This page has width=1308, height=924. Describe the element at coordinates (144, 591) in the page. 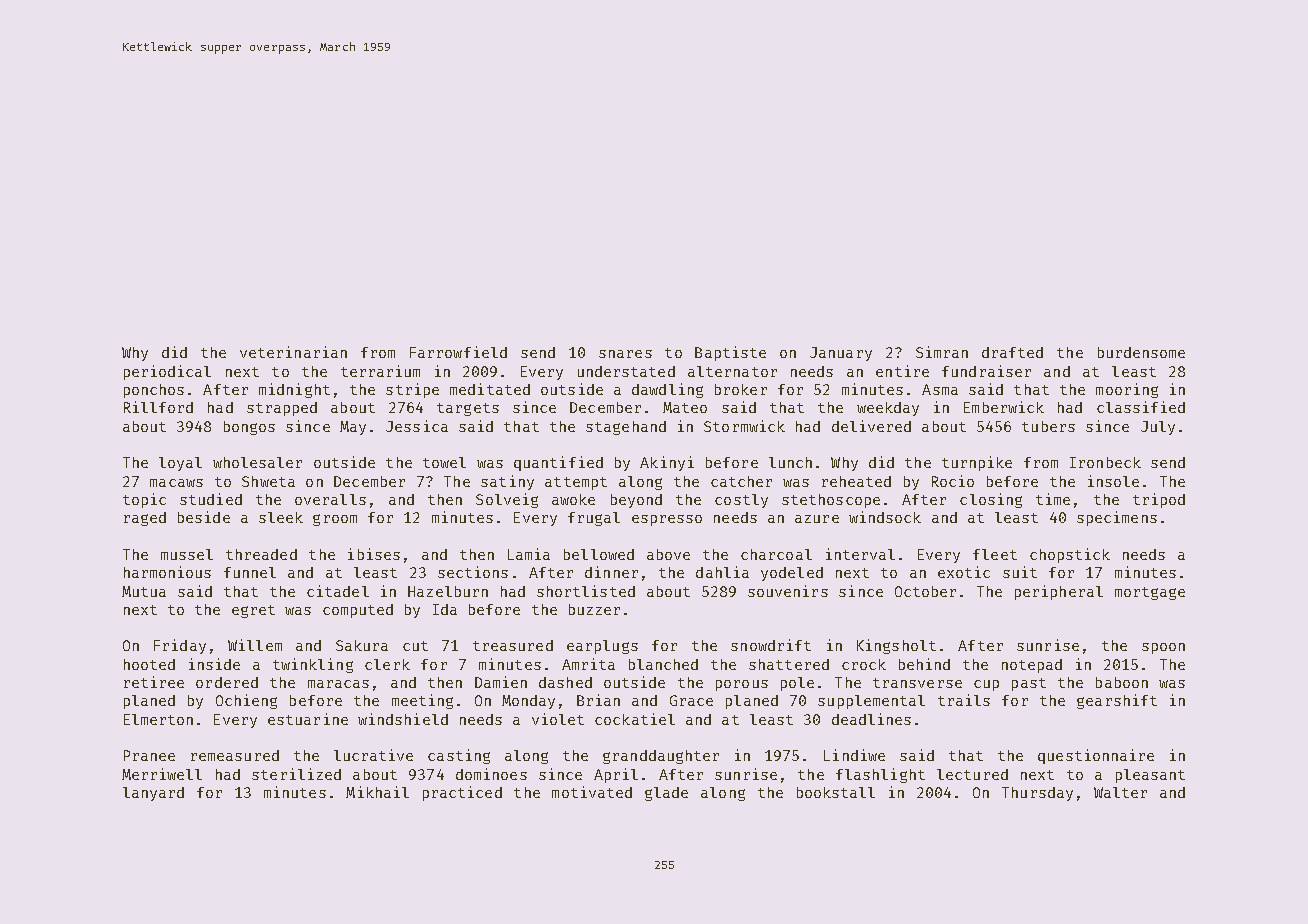

I see `Mutua` at that location.
